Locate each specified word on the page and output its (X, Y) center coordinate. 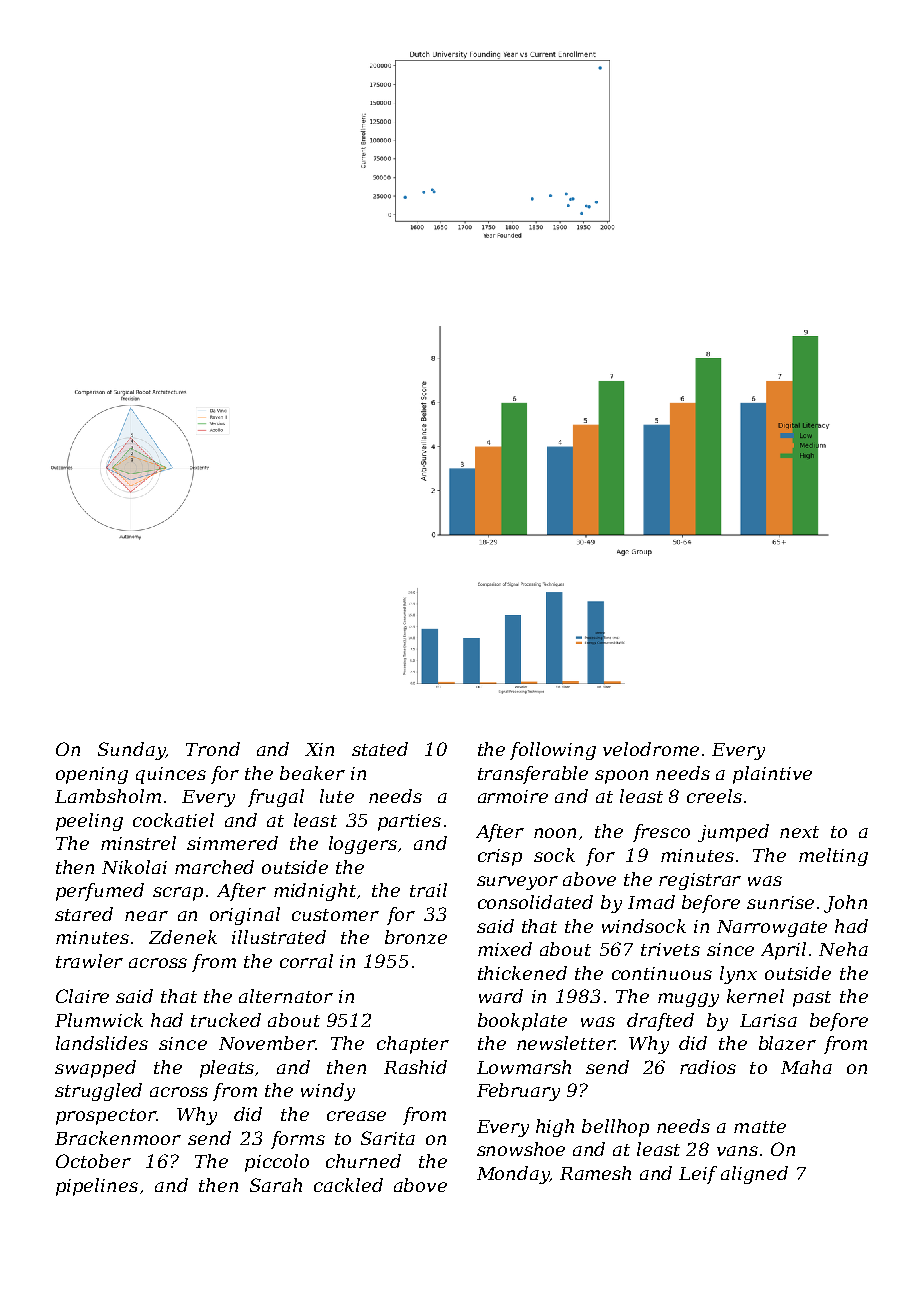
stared (84, 914)
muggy (688, 1000)
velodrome (651, 749)
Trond (213, 749)
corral (306, 961)
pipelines (97, 1187)
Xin (319, 749)
